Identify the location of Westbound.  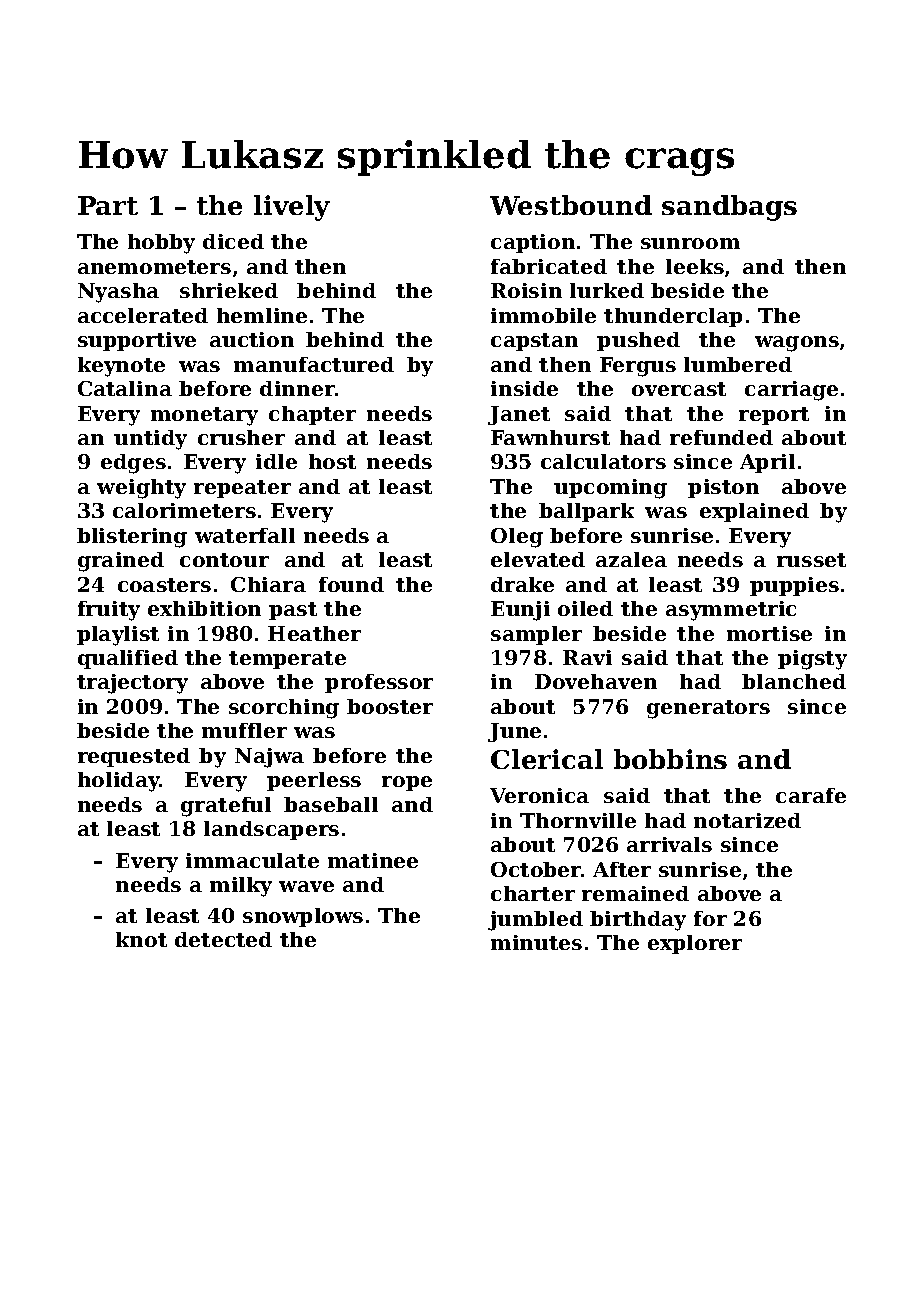
(571, 205).
